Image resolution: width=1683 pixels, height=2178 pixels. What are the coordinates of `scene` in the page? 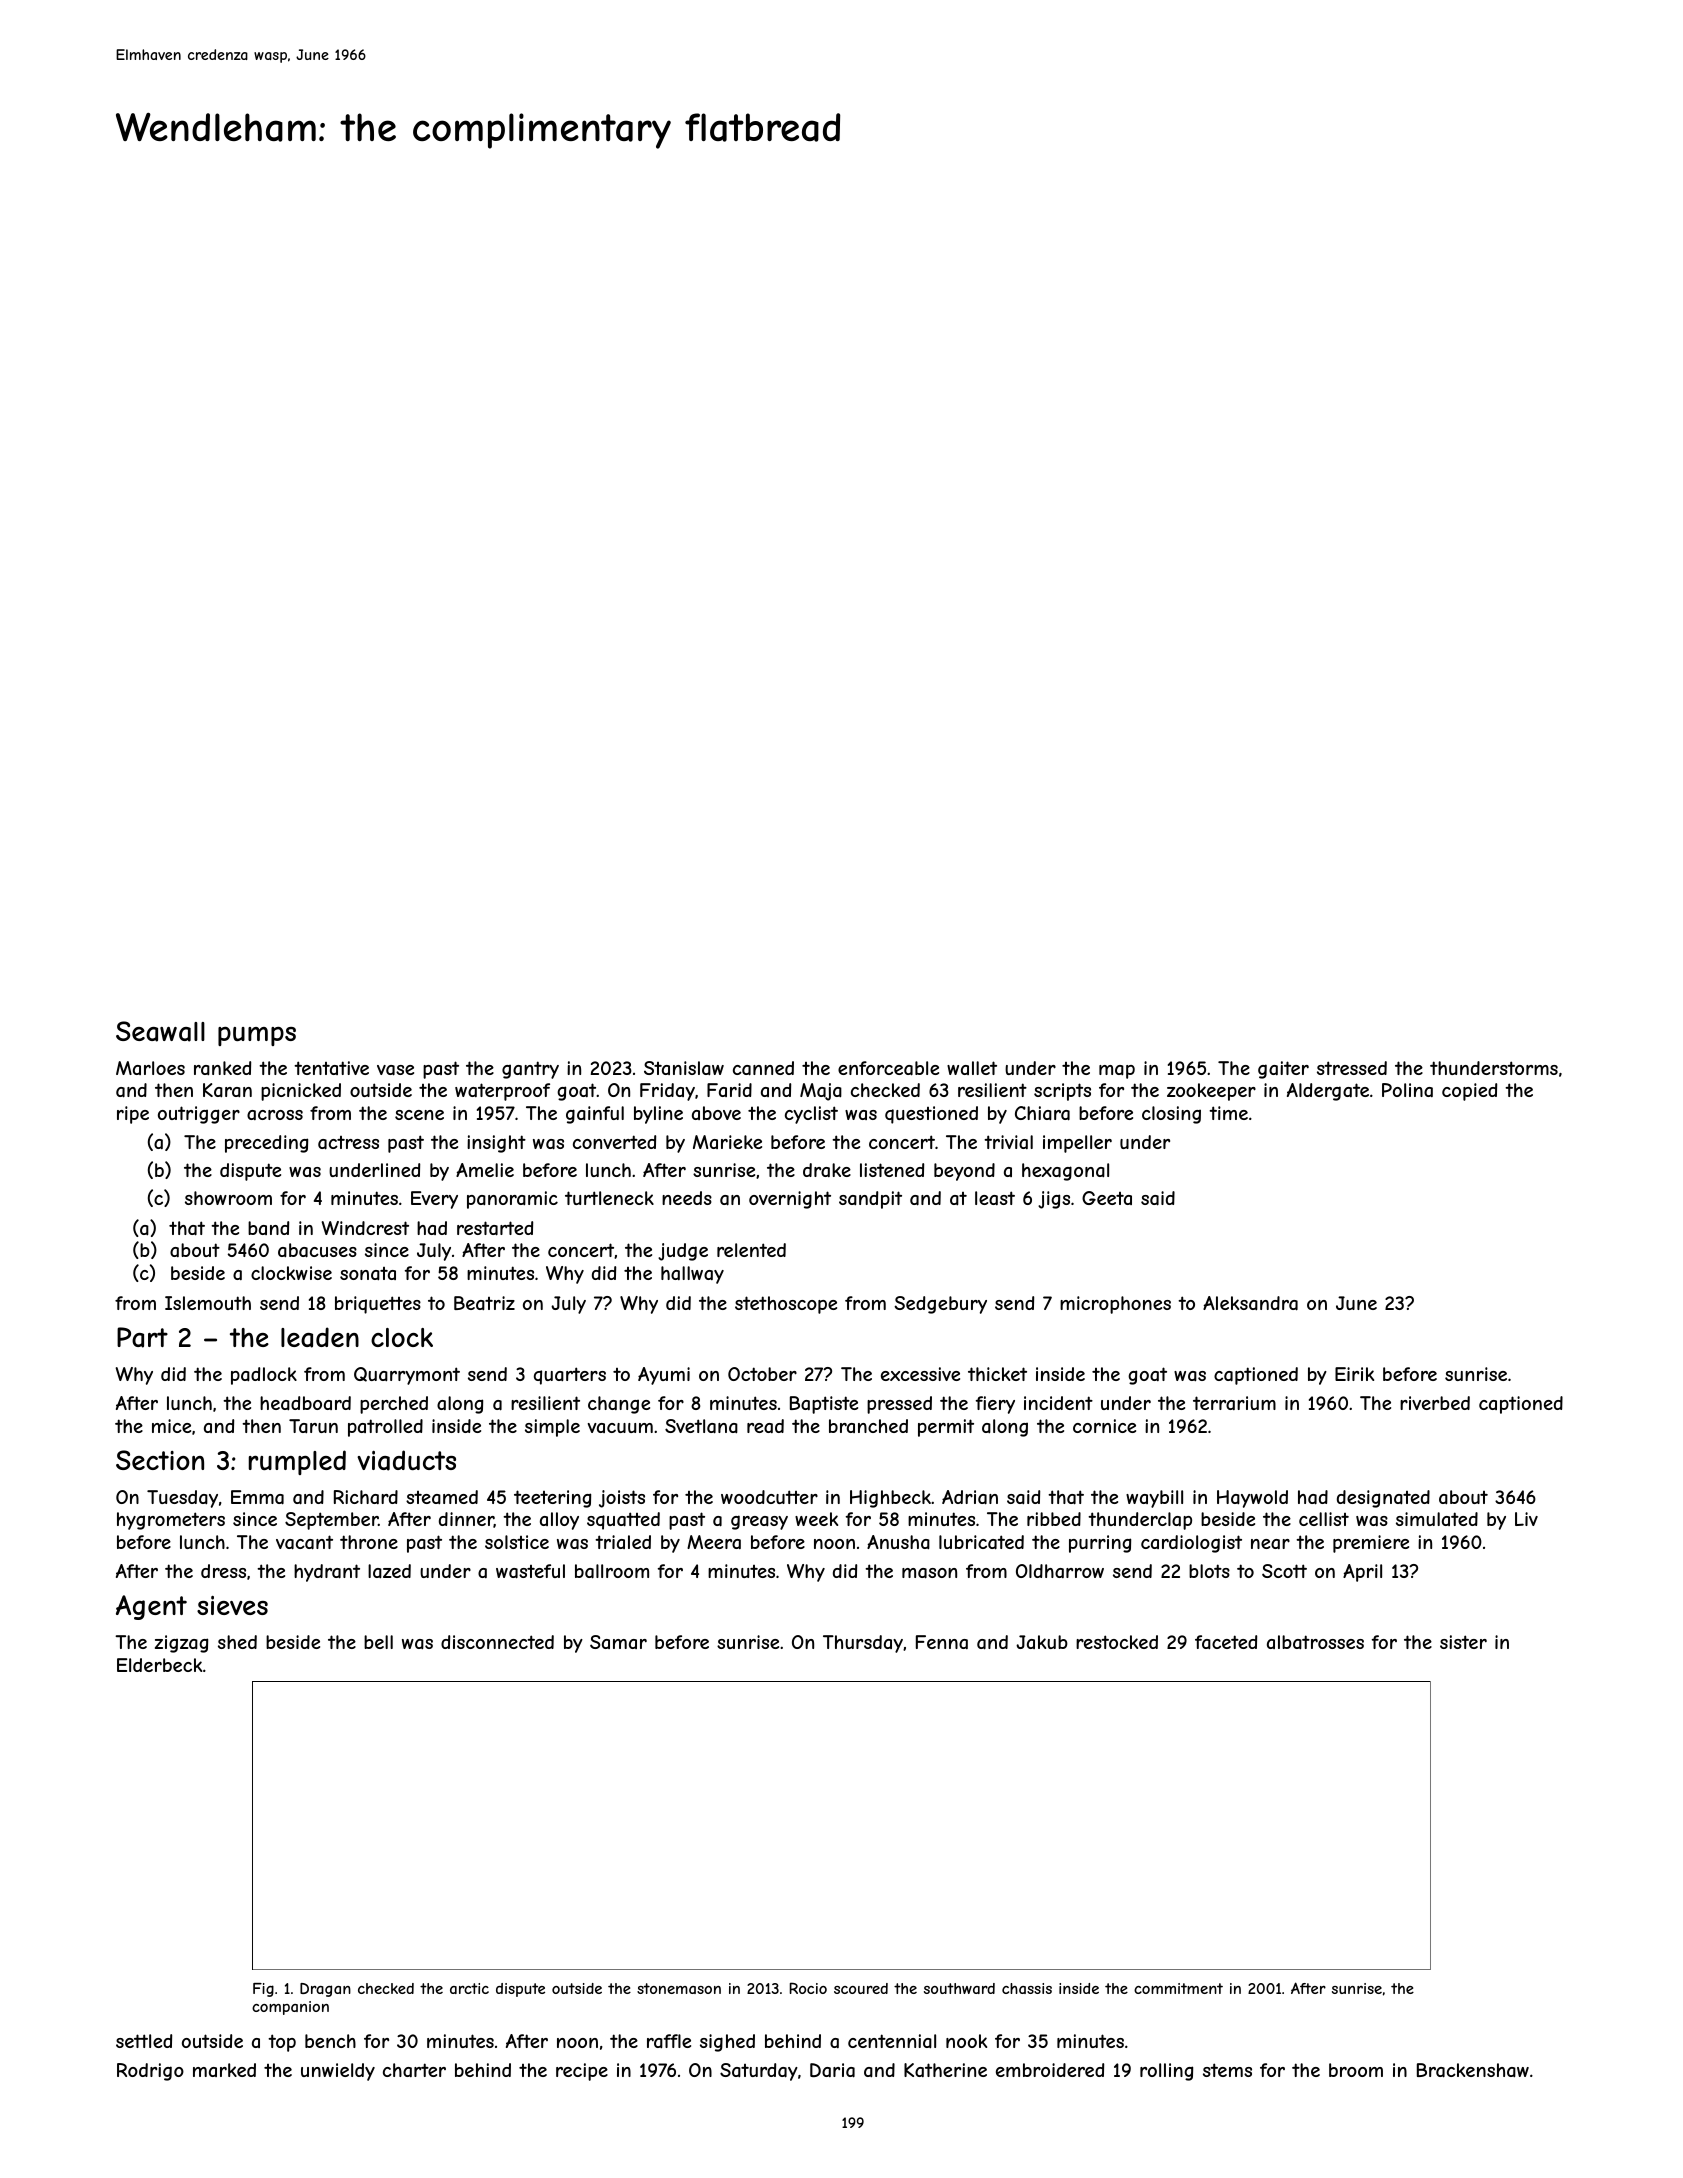 It's located at (419, 1115).
